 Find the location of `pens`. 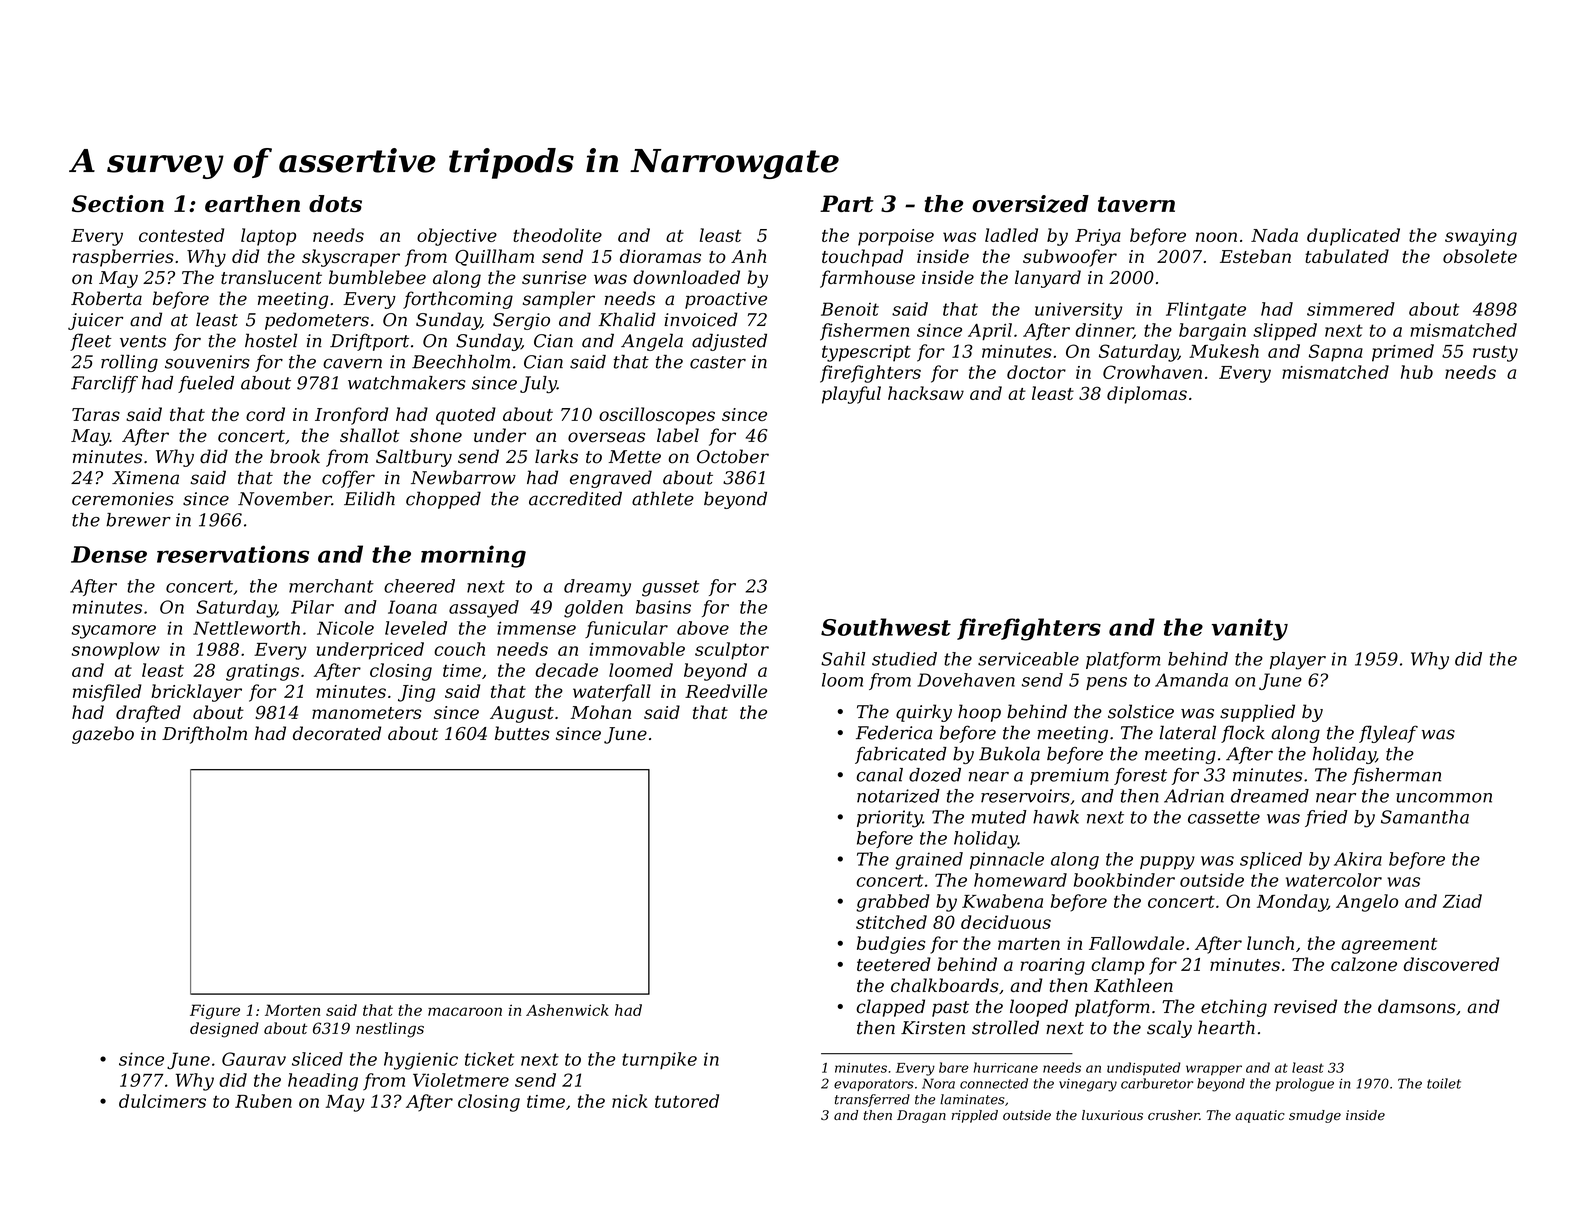

pens is located at coordinates (1106, 683).
